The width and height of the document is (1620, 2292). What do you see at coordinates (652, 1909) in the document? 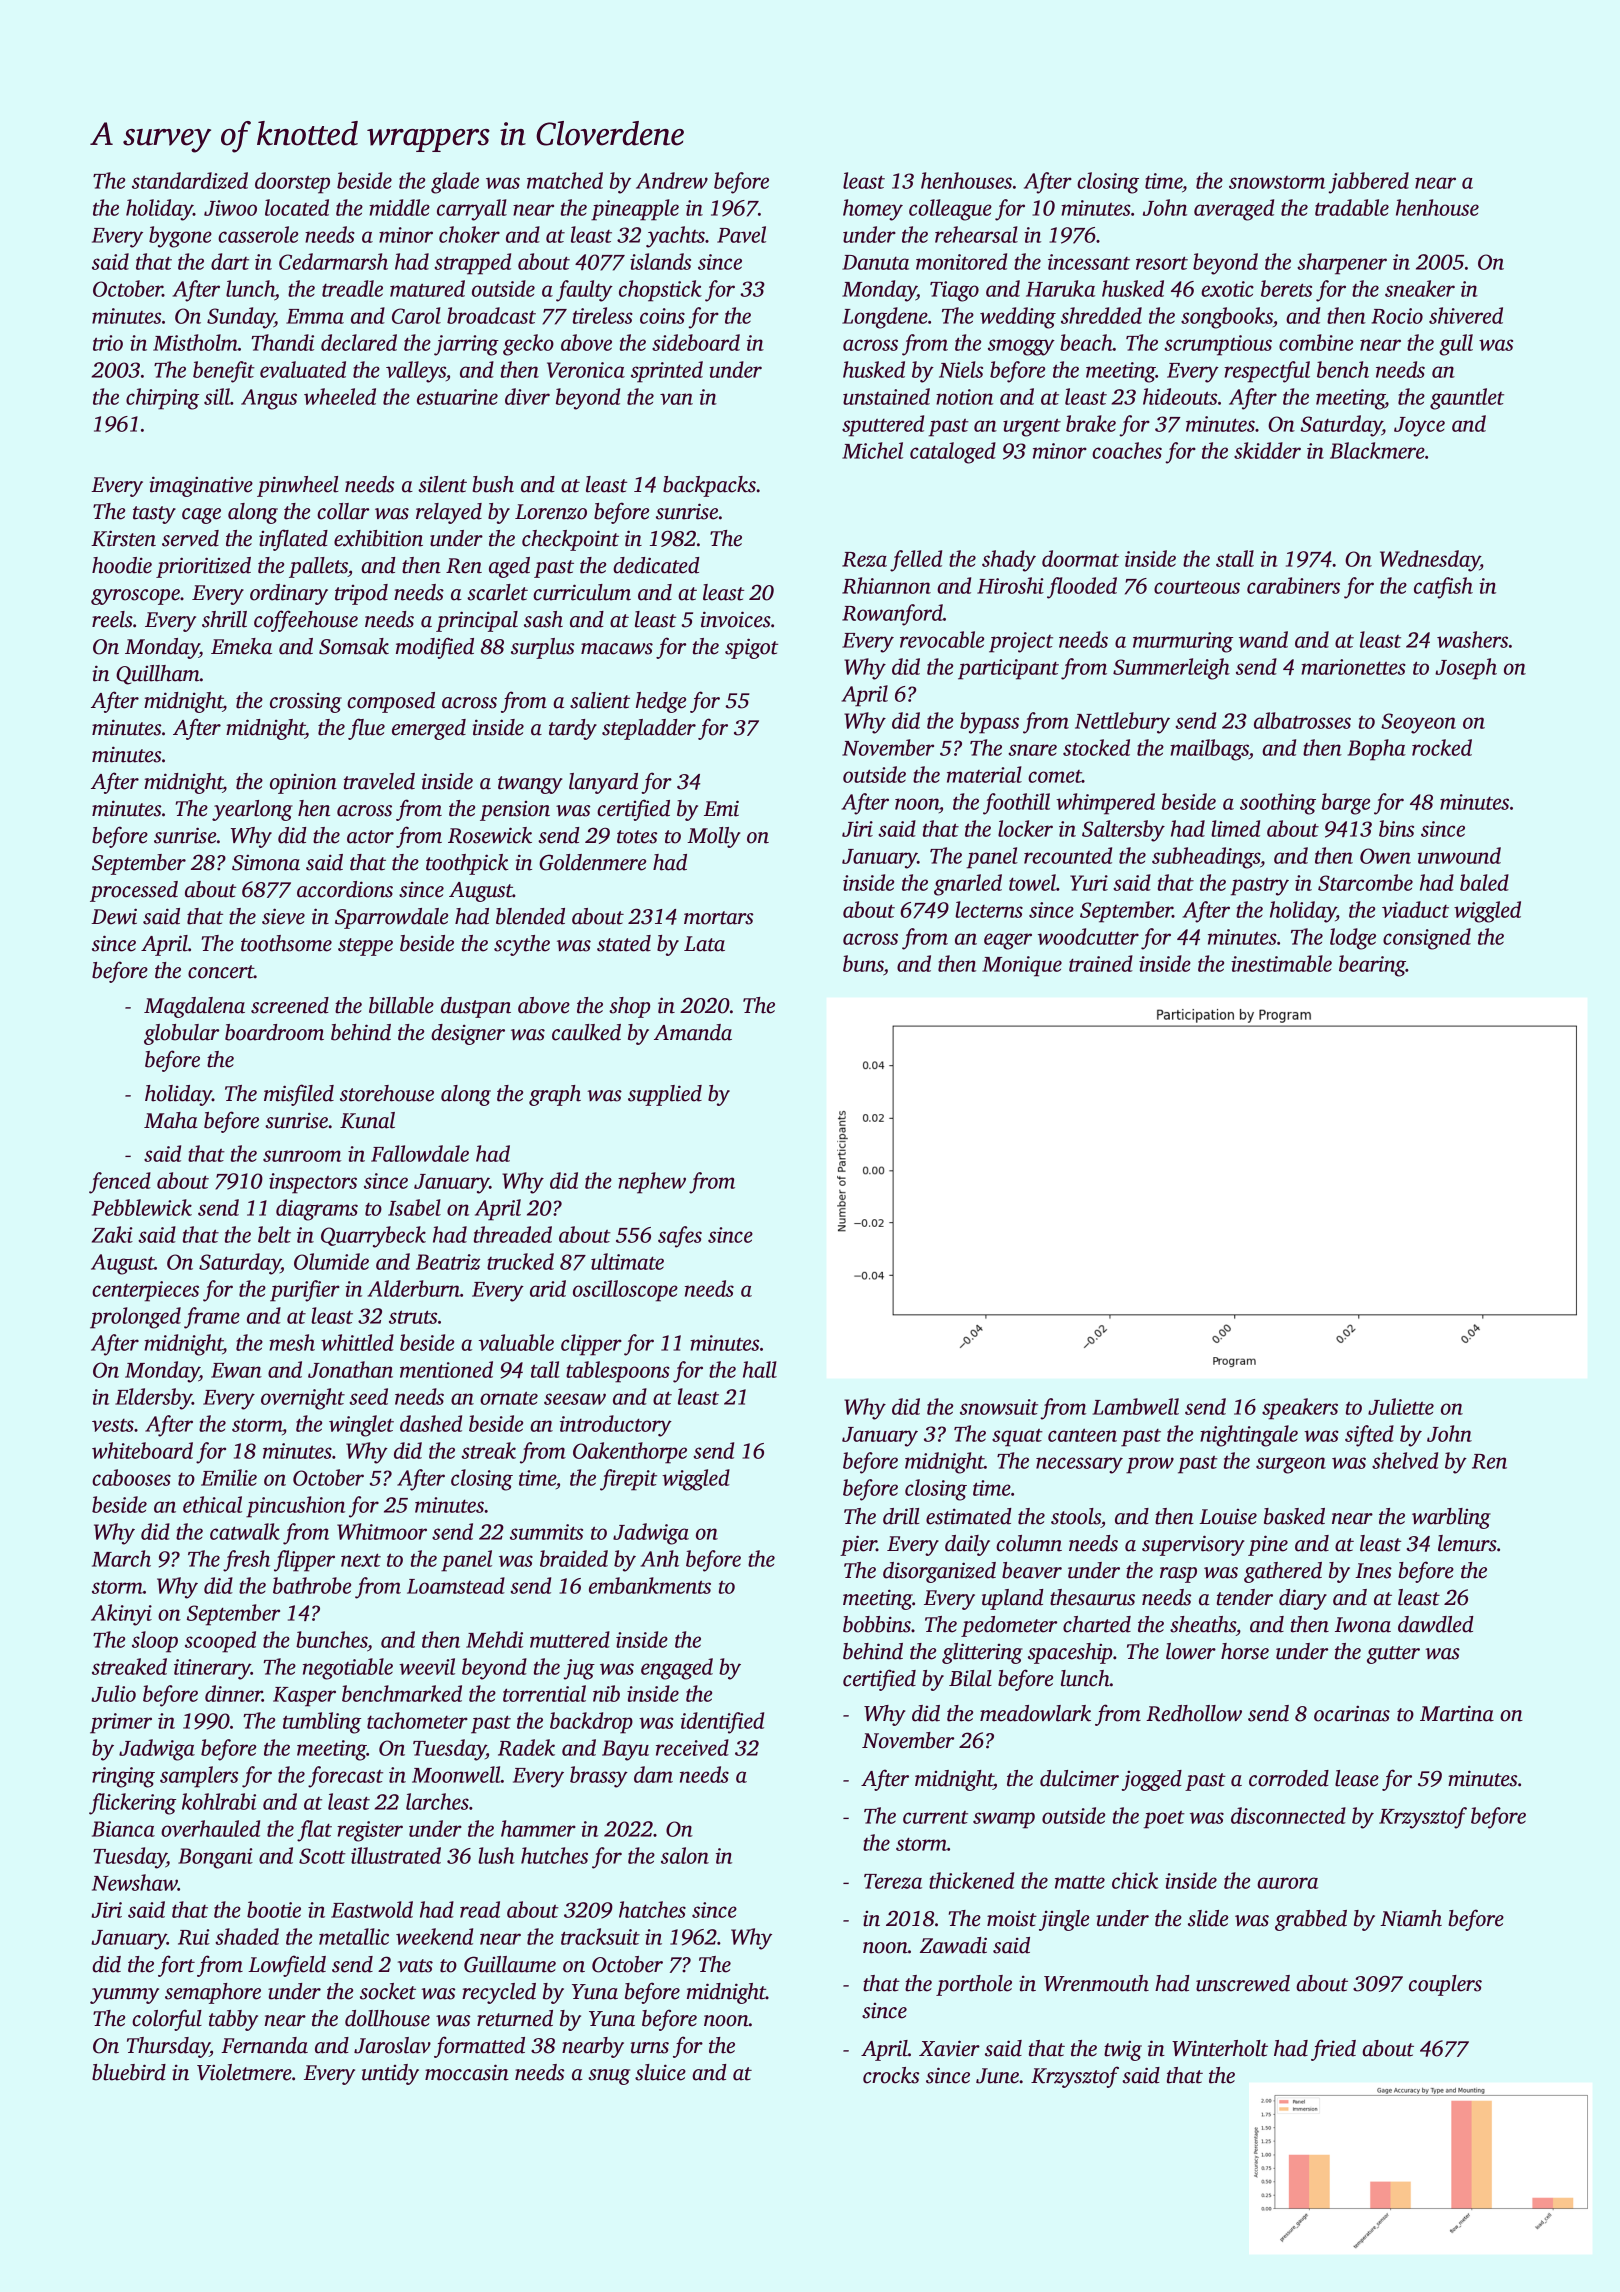
I see `hatches` at bounding box center [652, 1909].
